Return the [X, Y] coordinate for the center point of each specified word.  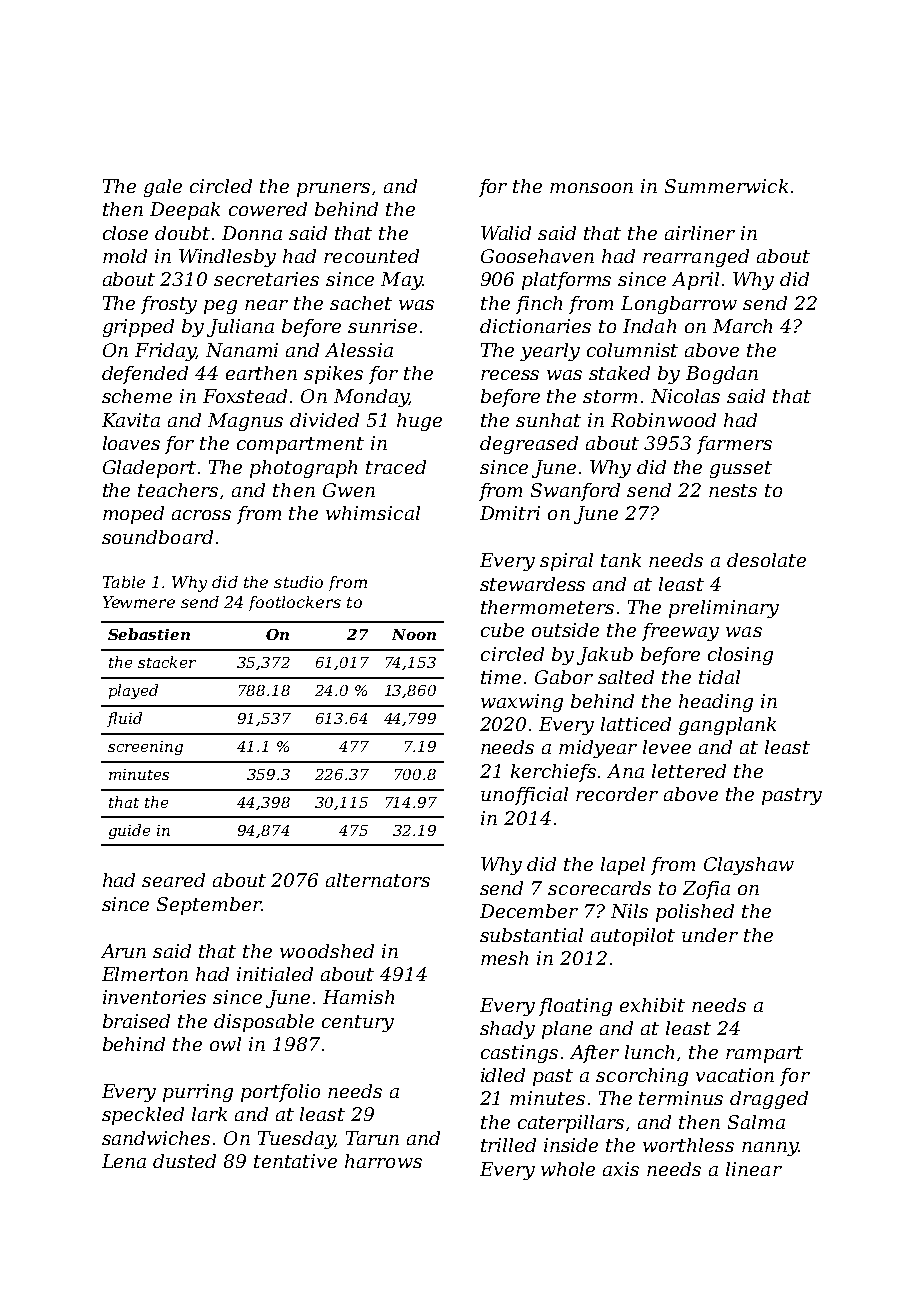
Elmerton [145, 974]
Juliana [240, 328]
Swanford [575, 492]
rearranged [696, 258]
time [501, 677]
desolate [766, 560]
